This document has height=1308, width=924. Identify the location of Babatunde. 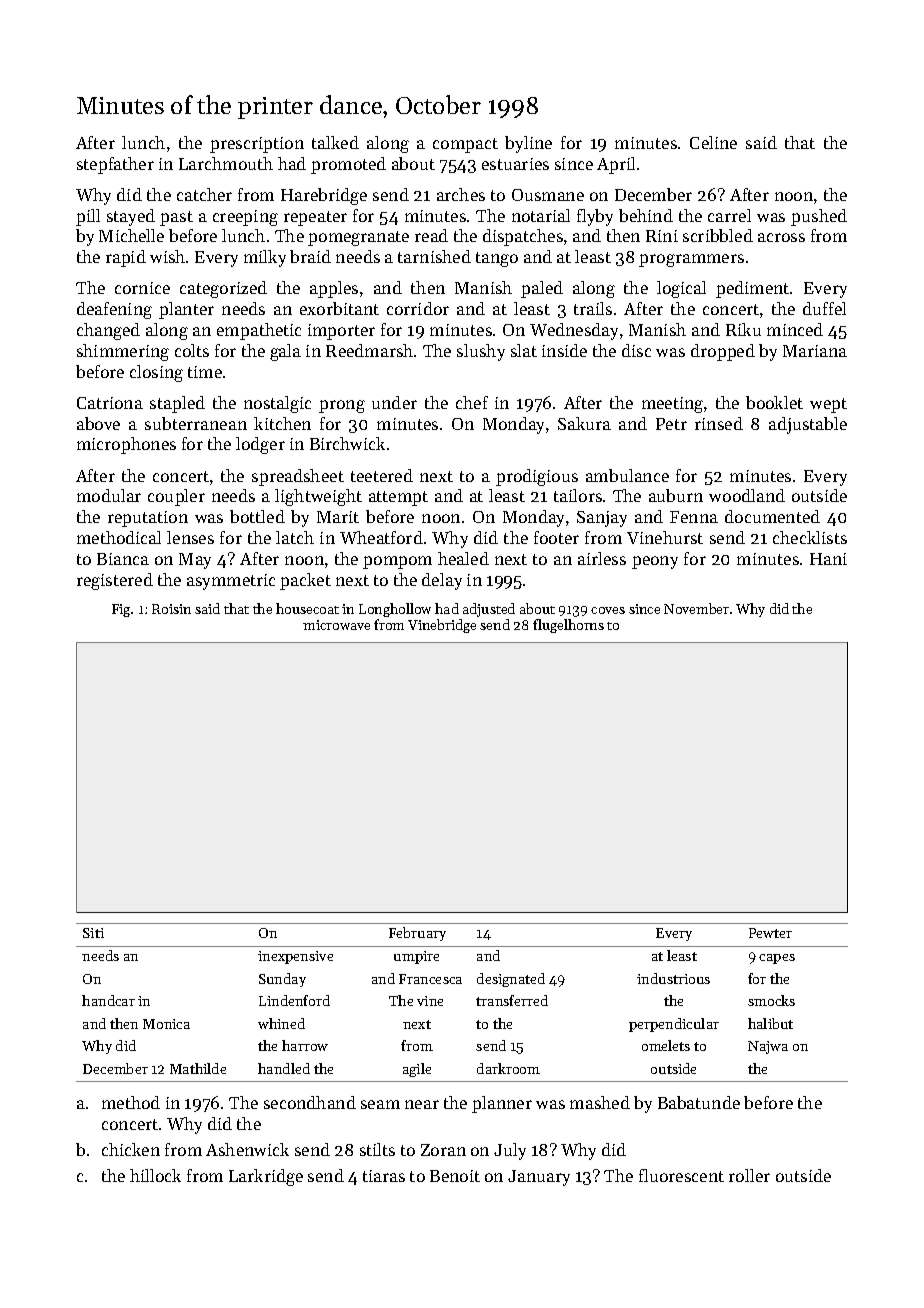
(699, 1102).
